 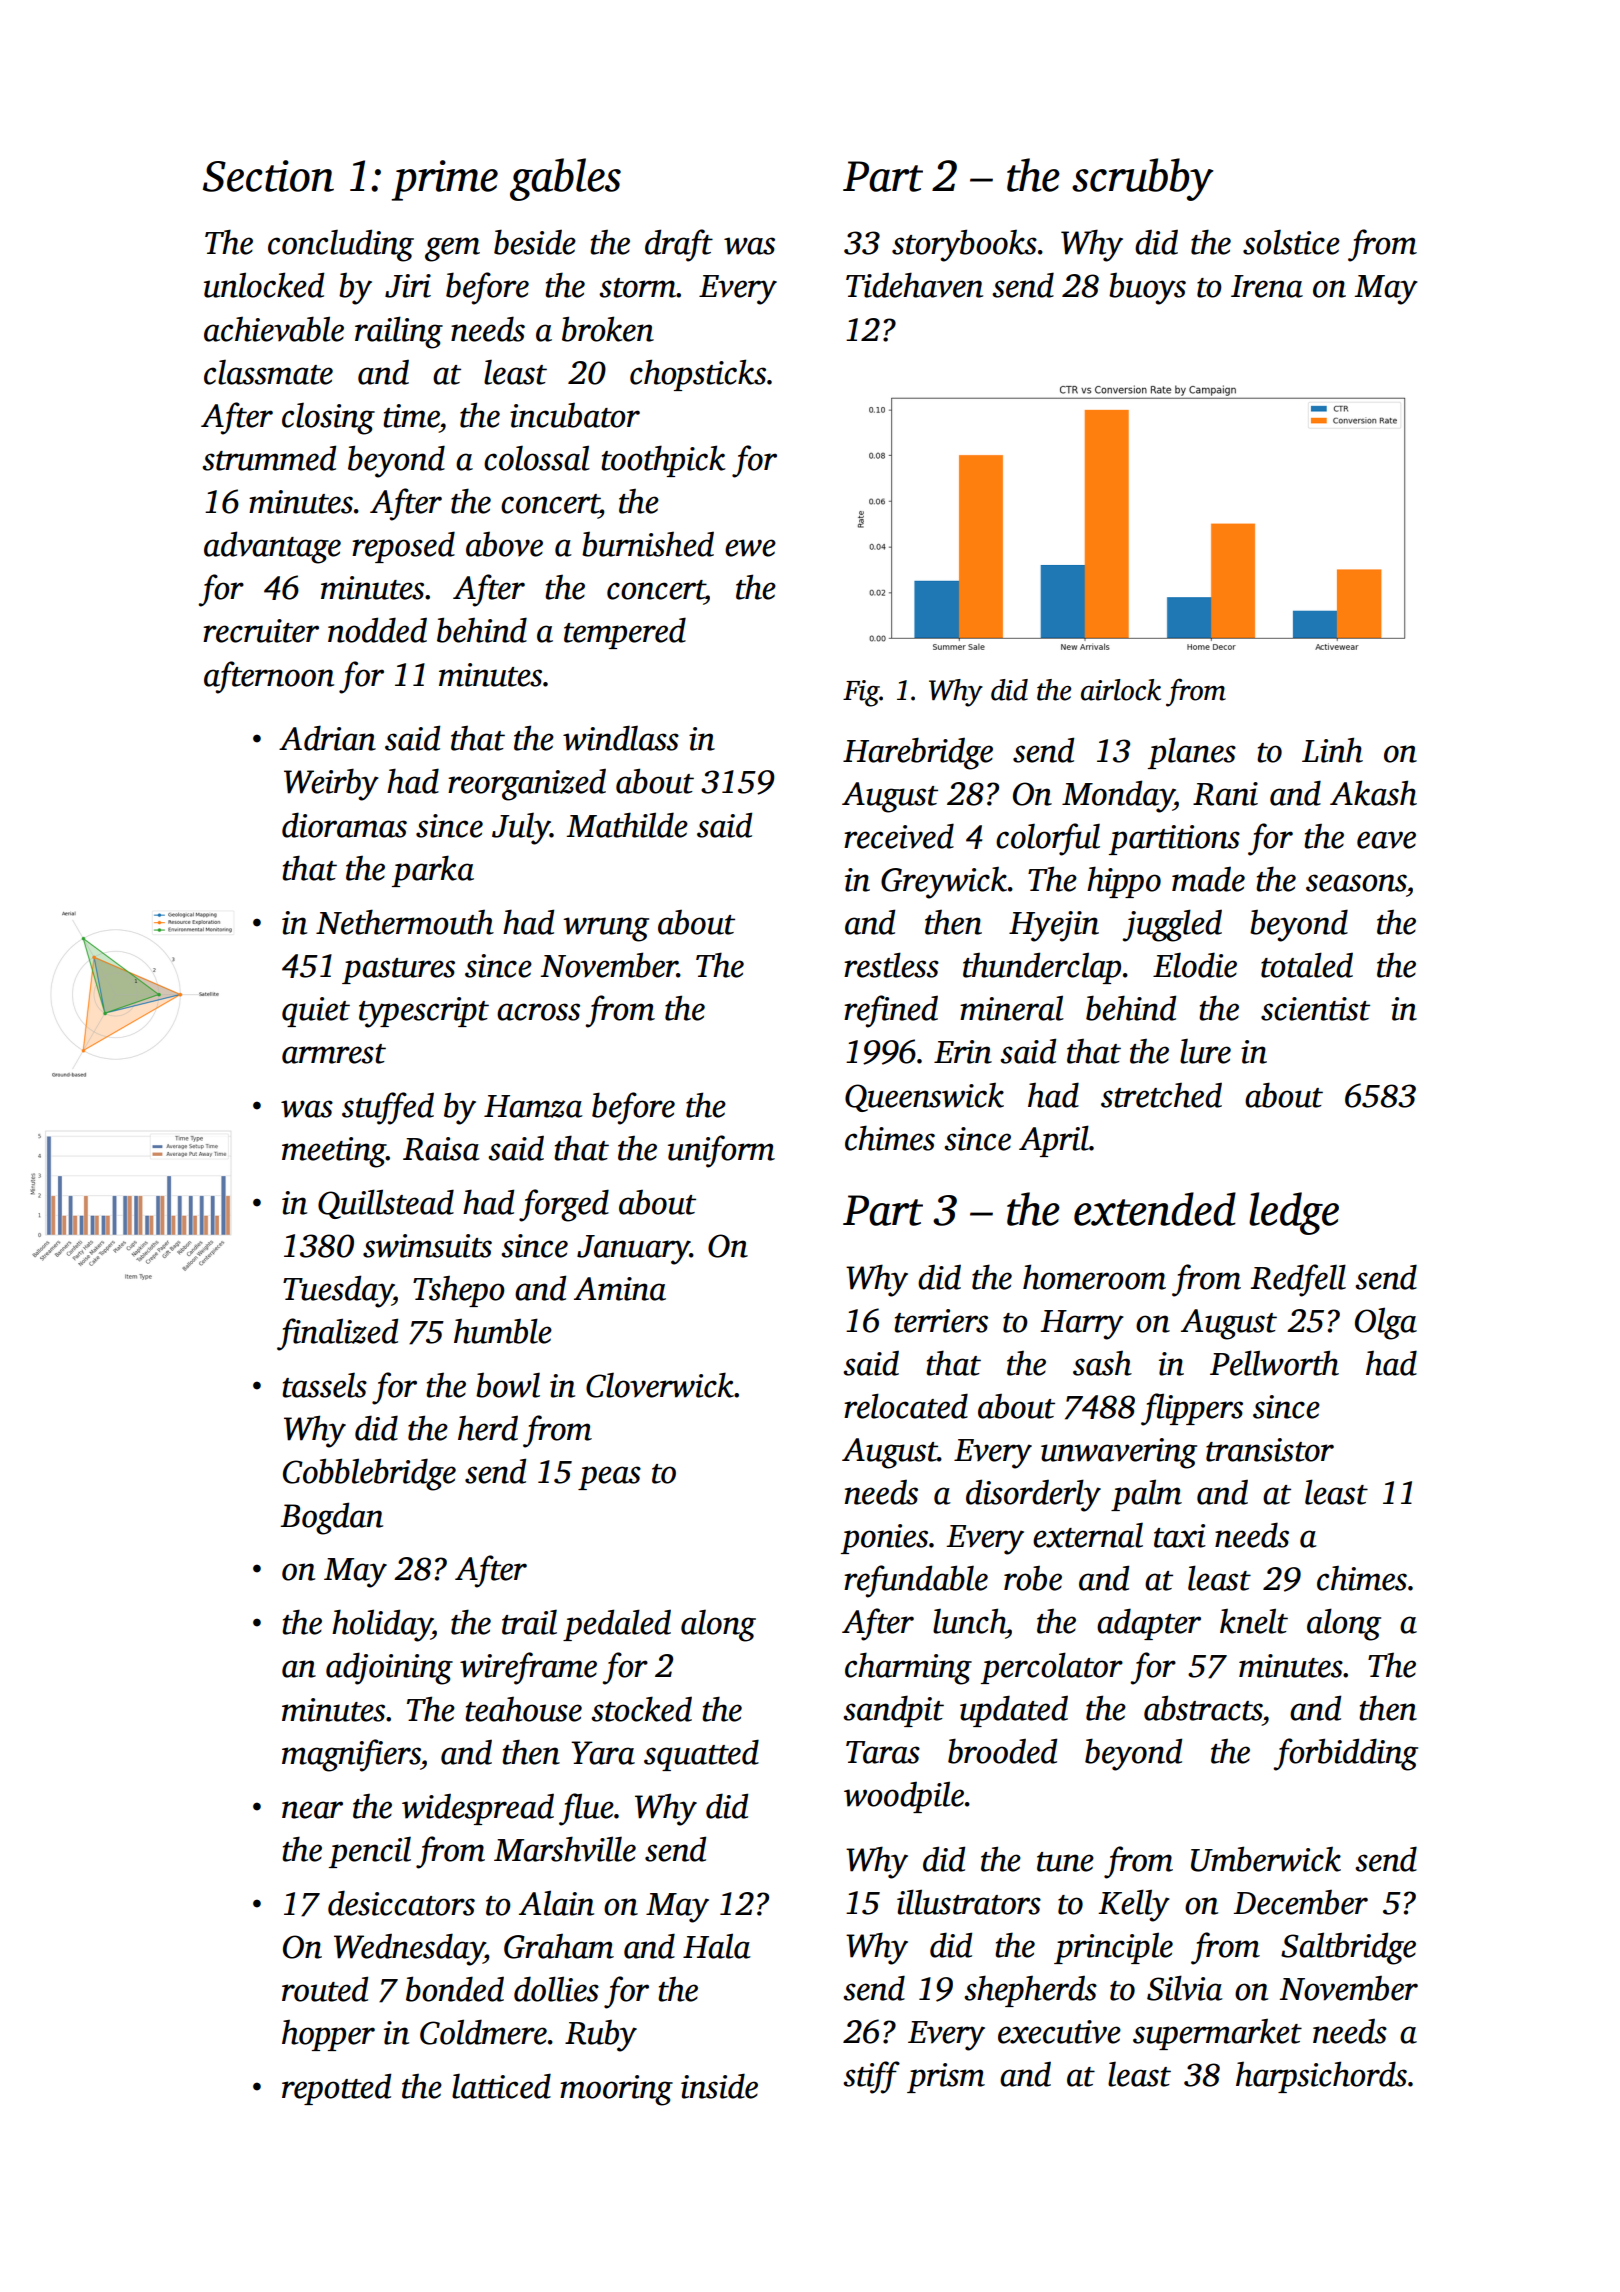 What do you see at coordinates (1203, 1708) in the page?
I see `abstracts` at bounding box center [1203, 1708].
